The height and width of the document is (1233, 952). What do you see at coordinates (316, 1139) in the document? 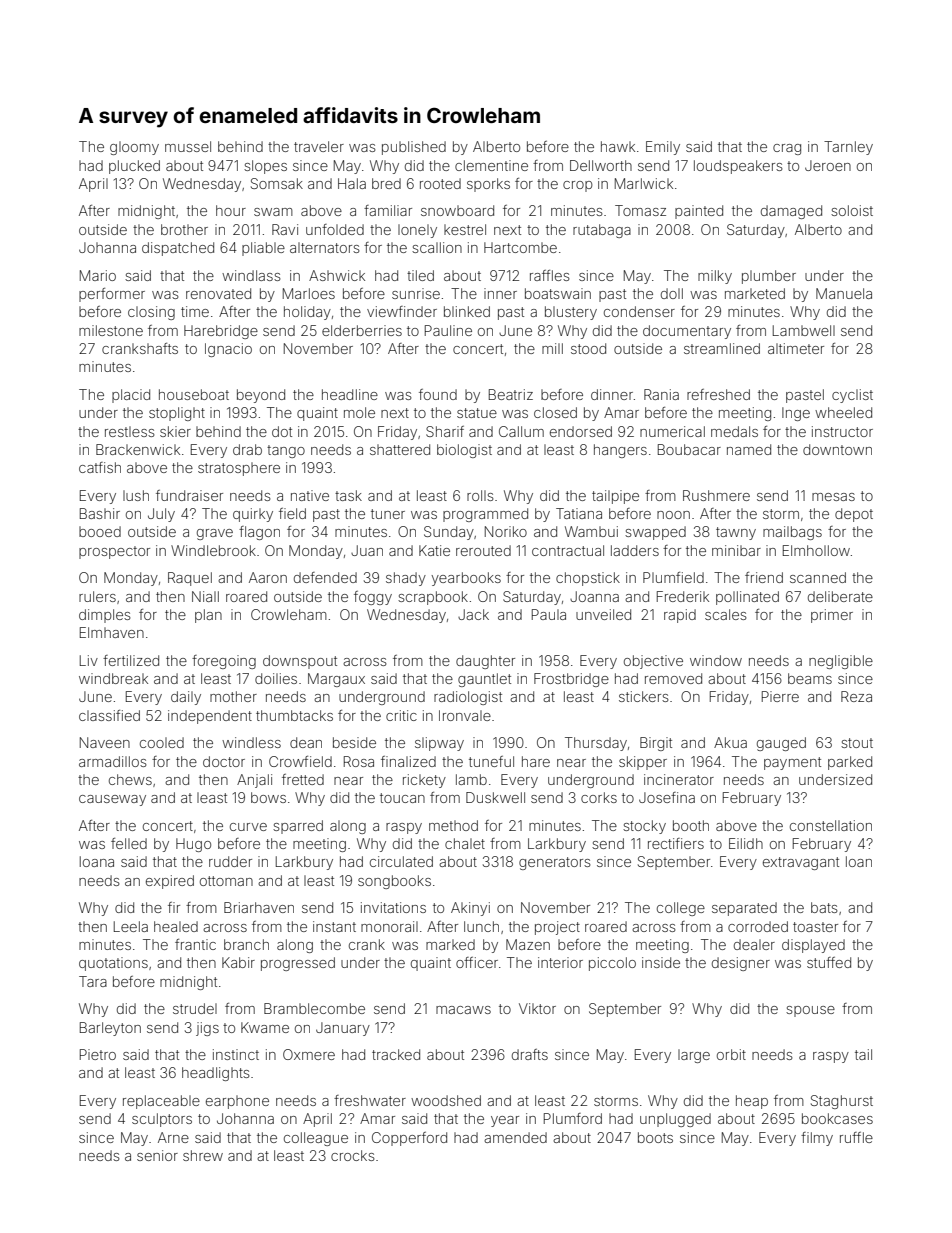
I see `colleague` at bounding box center [316, 1139].
